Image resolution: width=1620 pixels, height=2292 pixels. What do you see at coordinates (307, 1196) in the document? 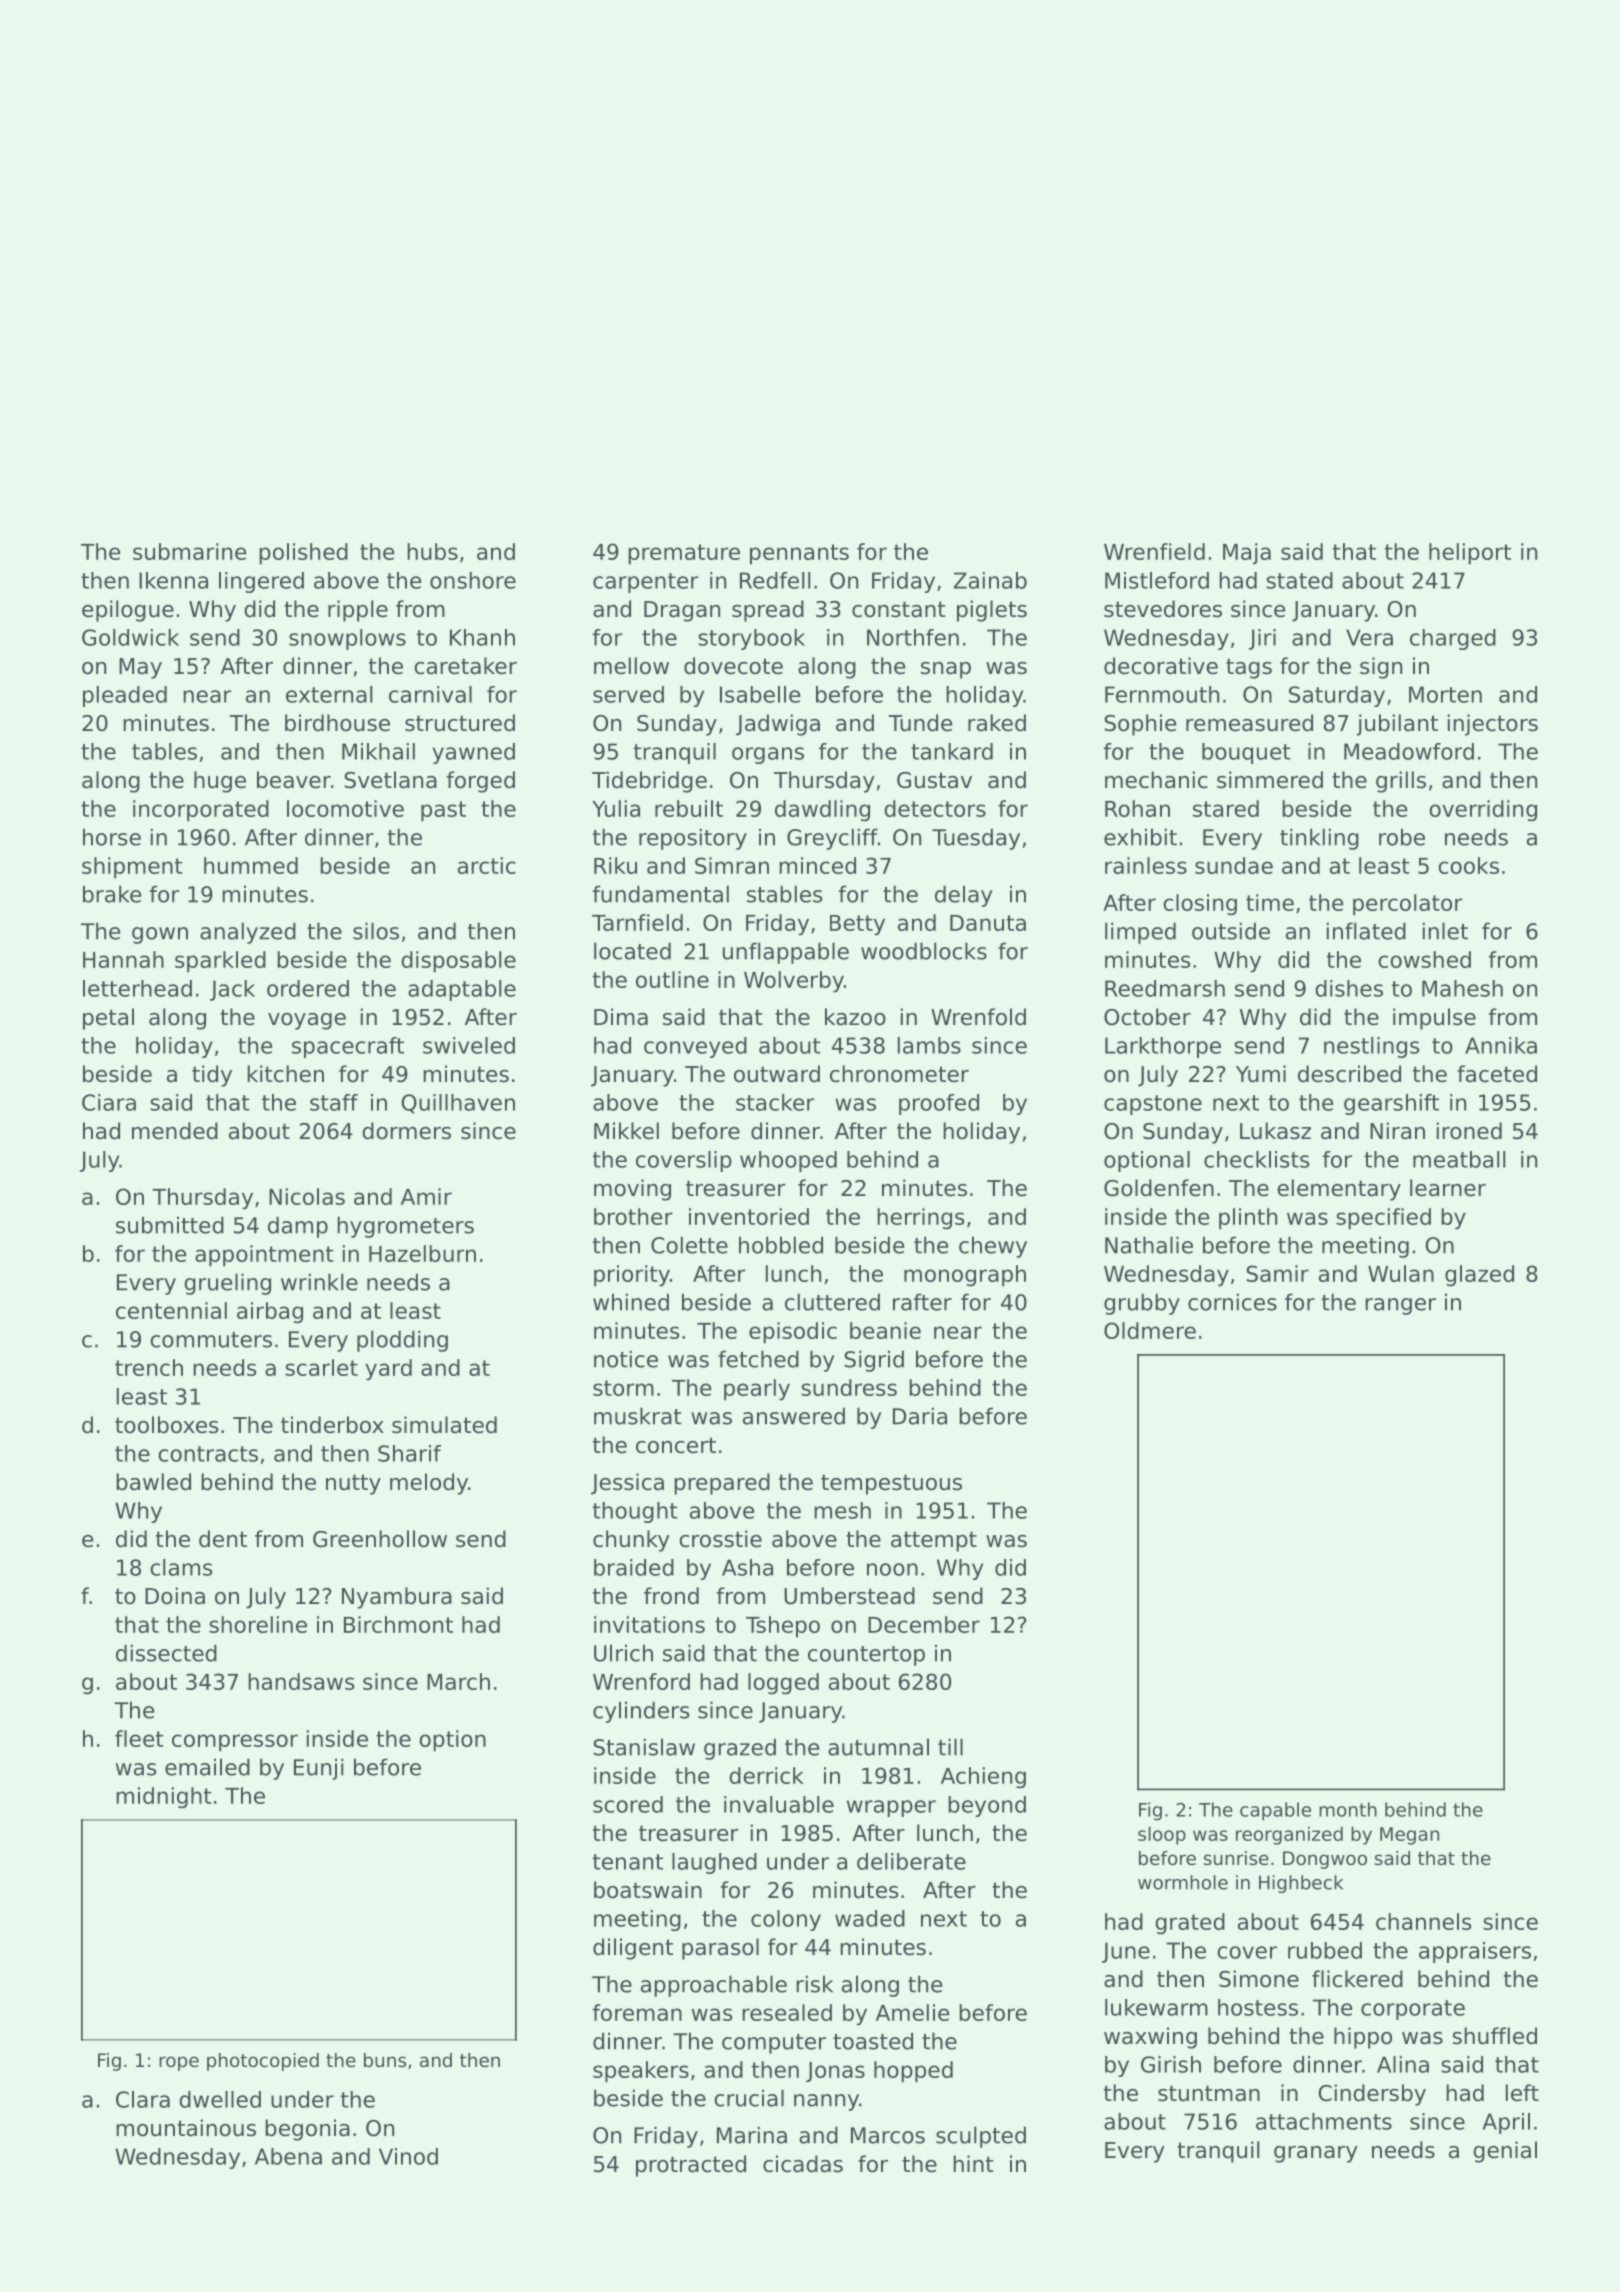
I see `Nicolas` at bounding box center [307, 1196].
